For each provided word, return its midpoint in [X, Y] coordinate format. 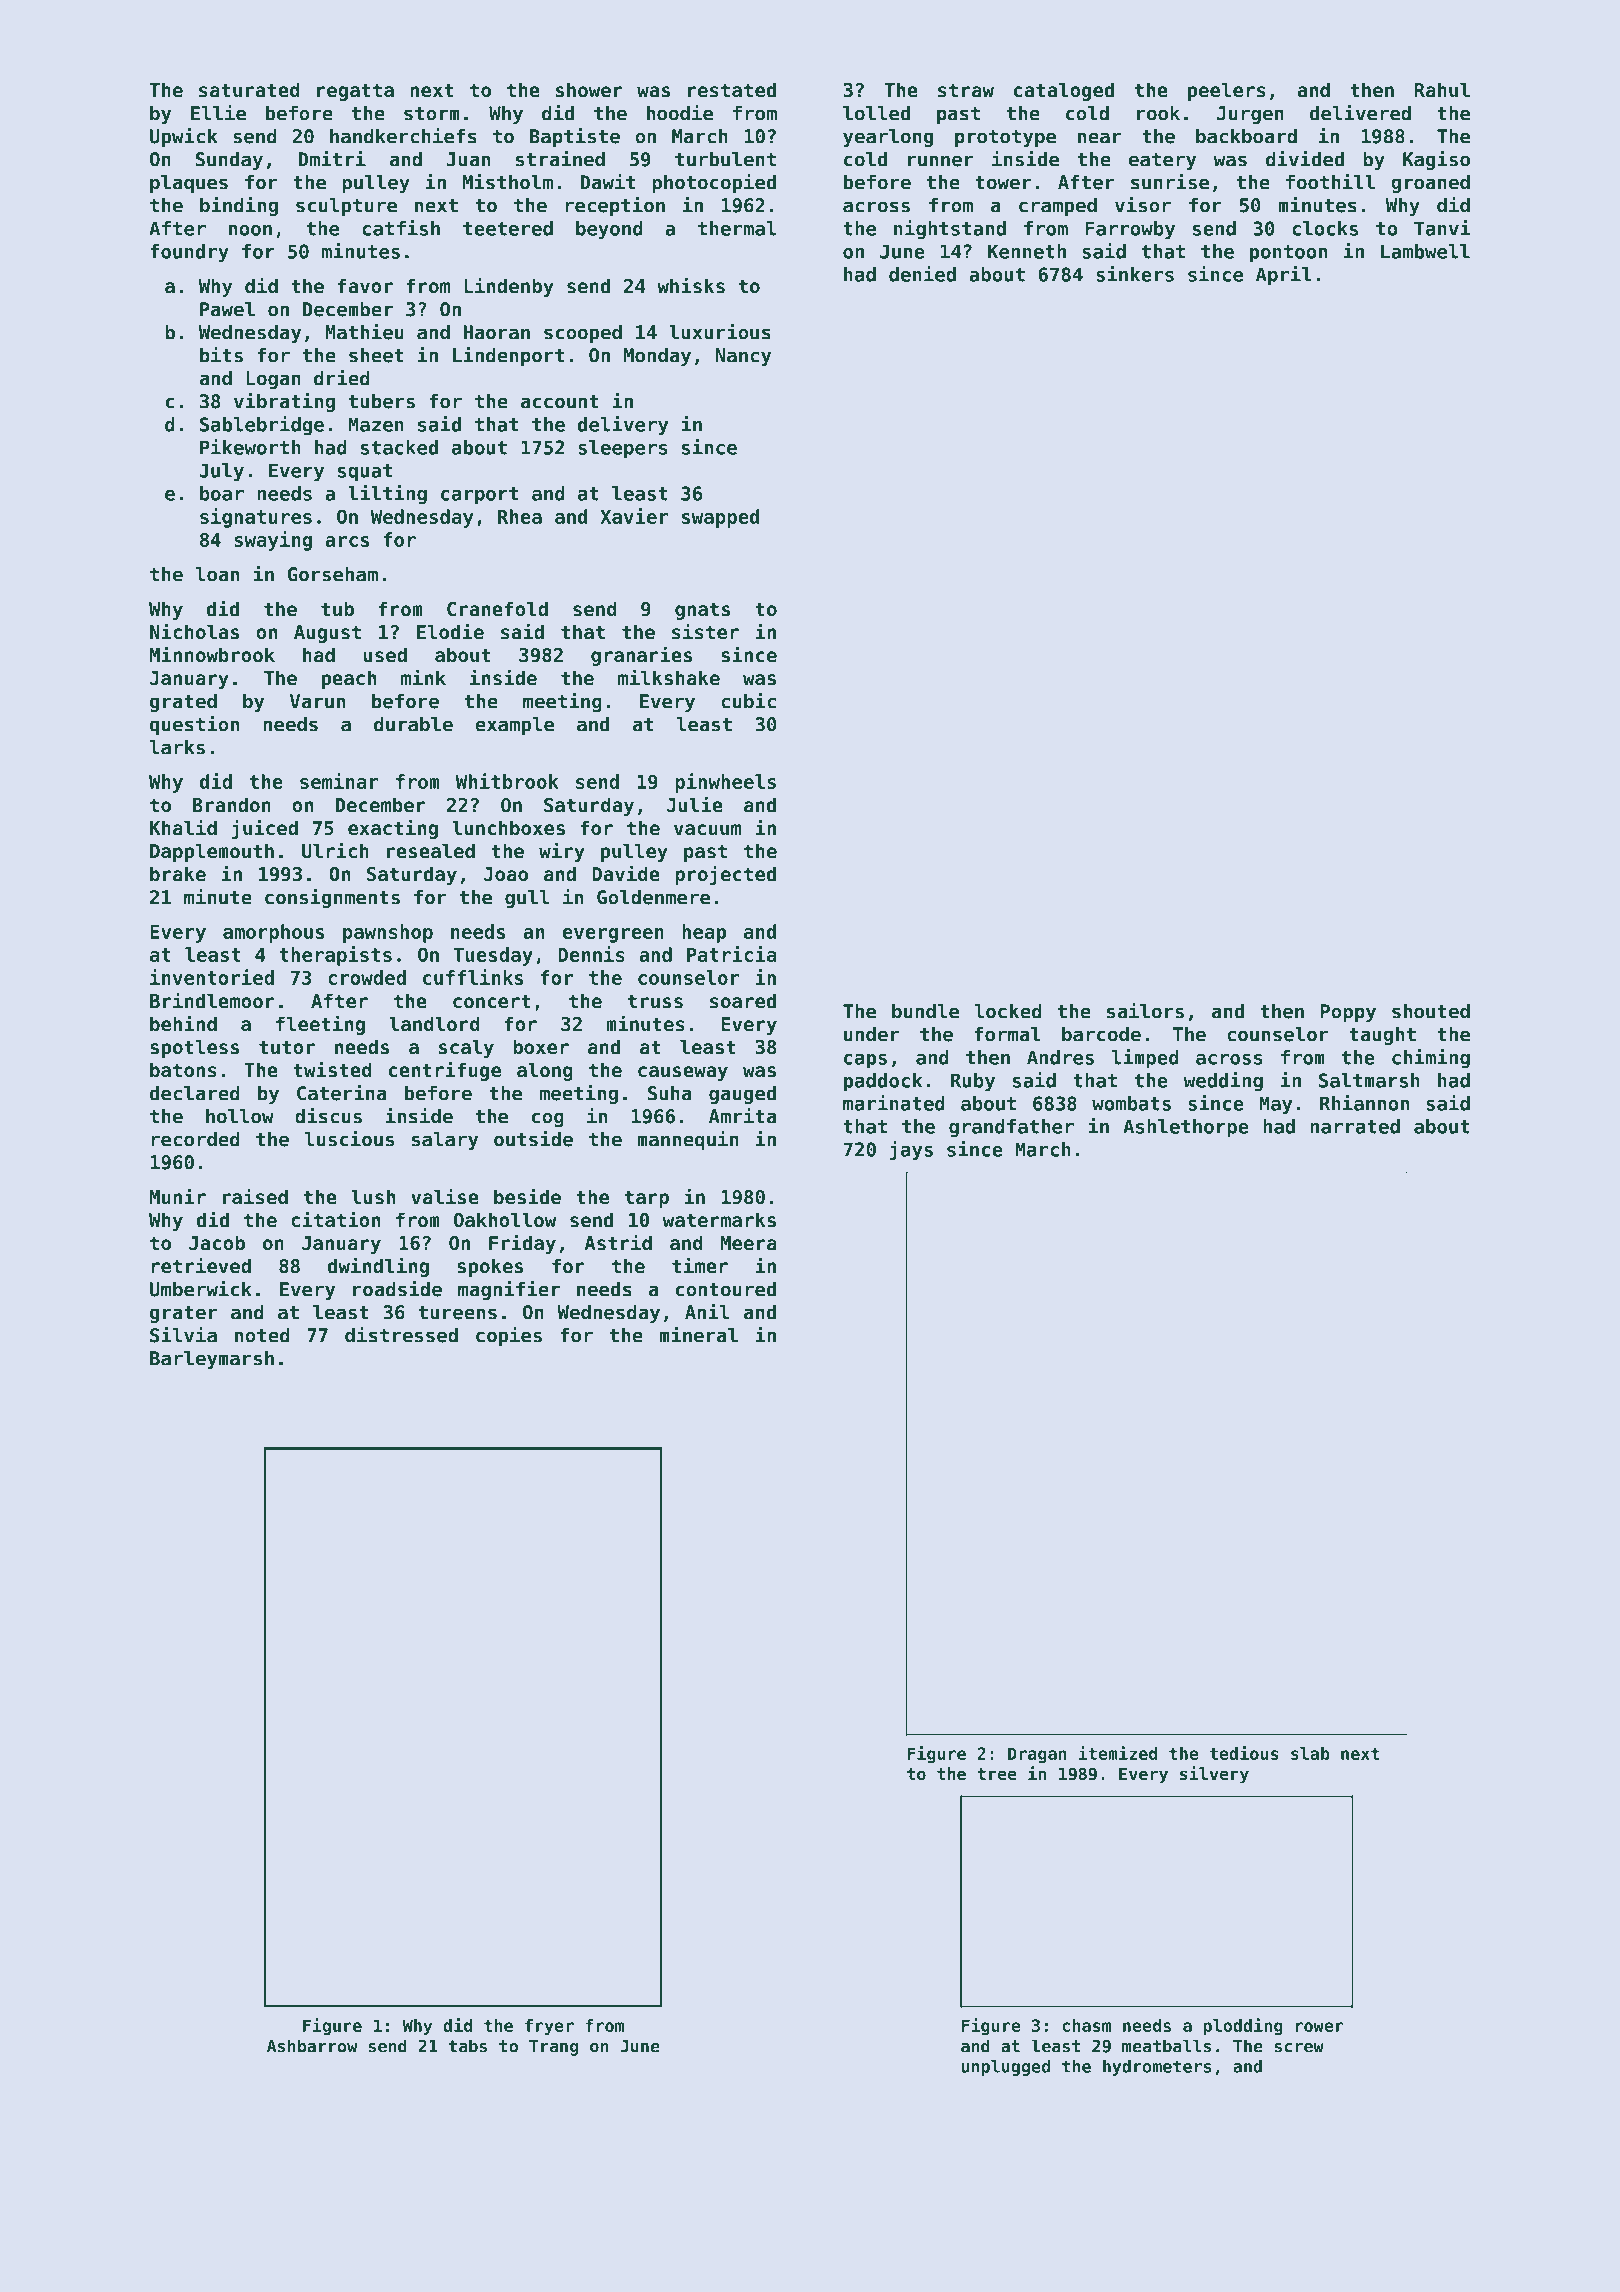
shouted [1431, 1011]
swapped [720, 518]
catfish [401, 228]
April [1284, 276]
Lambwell [1425, 251]
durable [413, 724]
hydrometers [1157, 2068]
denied [922, 274]
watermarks [719, 1219]
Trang [553, 2048]
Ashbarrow [312, 2046]
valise [445, 1196]
